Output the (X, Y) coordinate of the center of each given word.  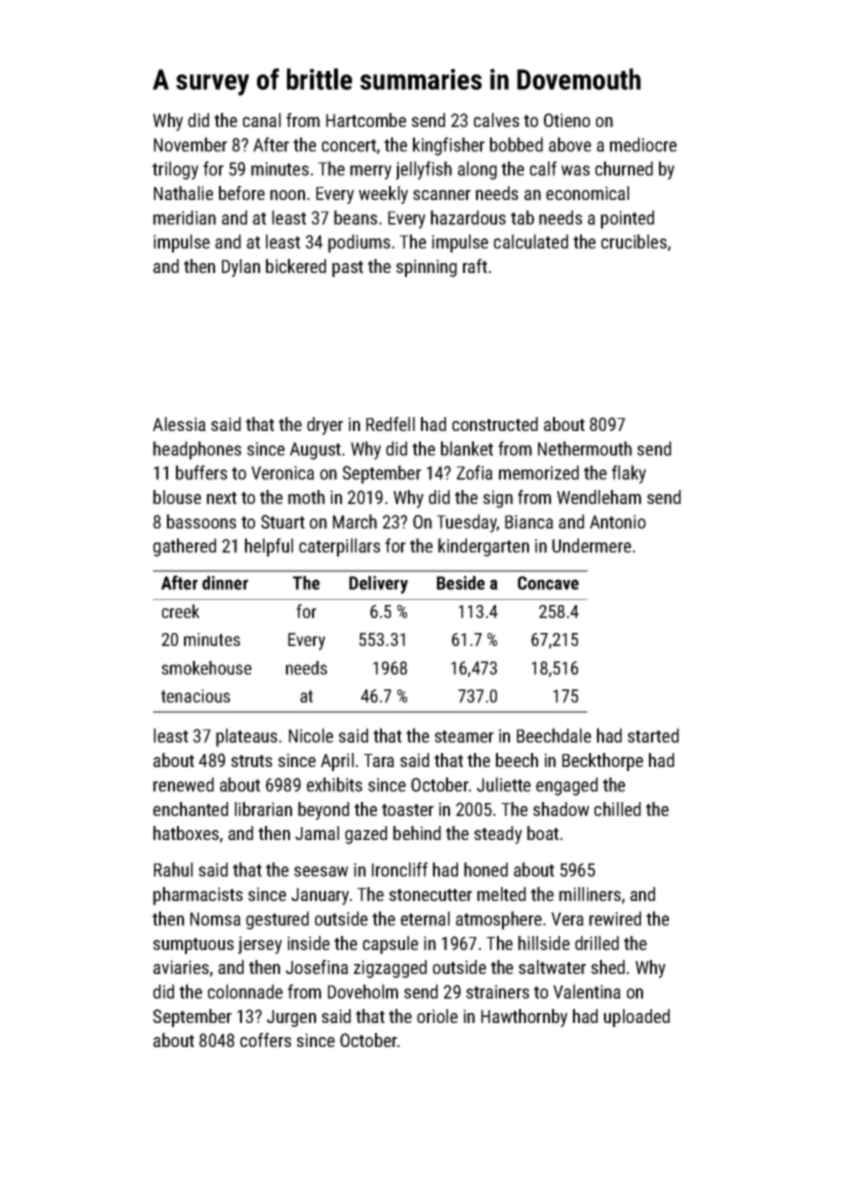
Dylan (241, 268)
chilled (617, 809)
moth (306, 497)
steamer (464, 736)
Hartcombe (366, 120)
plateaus (246, 737)
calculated (531, 241)
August (315, 451)
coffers (265, 1040)
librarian (263, 809)
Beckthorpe (602, 762)
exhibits (334, 784)
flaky (629, 474)
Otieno (567, 120)
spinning (426, 268)
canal (262, 120)
